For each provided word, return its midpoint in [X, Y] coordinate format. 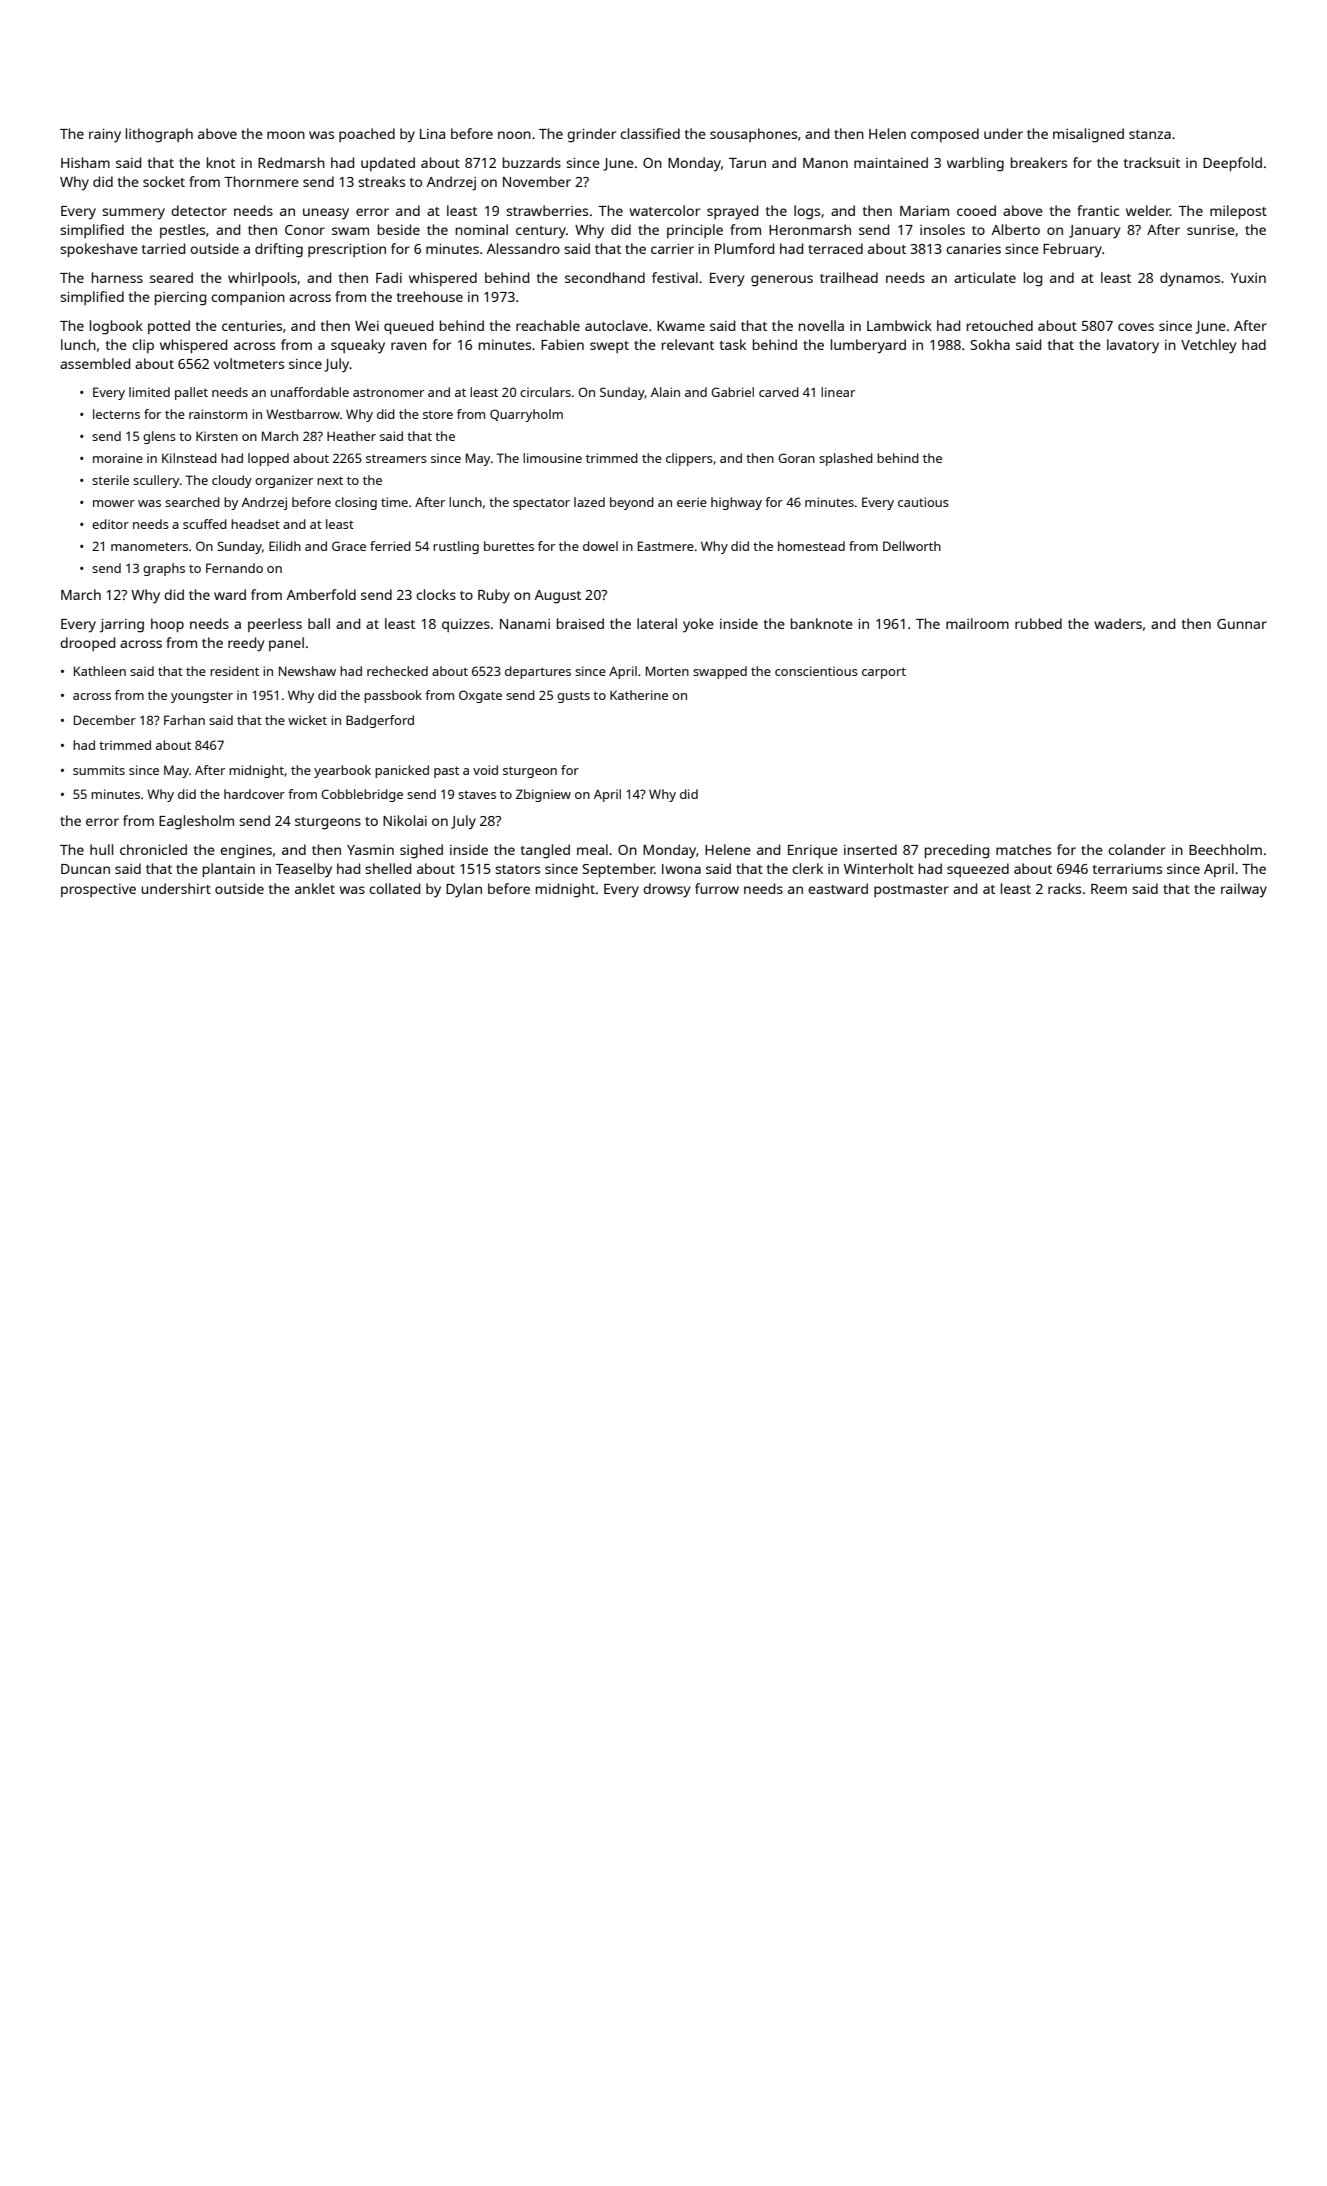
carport [884, 673]
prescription [347, 250]
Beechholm [1225, 849]
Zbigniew [543, 795]
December [105, 720]
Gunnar [1242, 624]
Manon [825, 163]
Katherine [639, 695]
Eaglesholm [196, 822]
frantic [1098, 210]
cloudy [232, 481]
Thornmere [261, 181]
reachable [548, 325]
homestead [811, 546]
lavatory [1133, 346]
